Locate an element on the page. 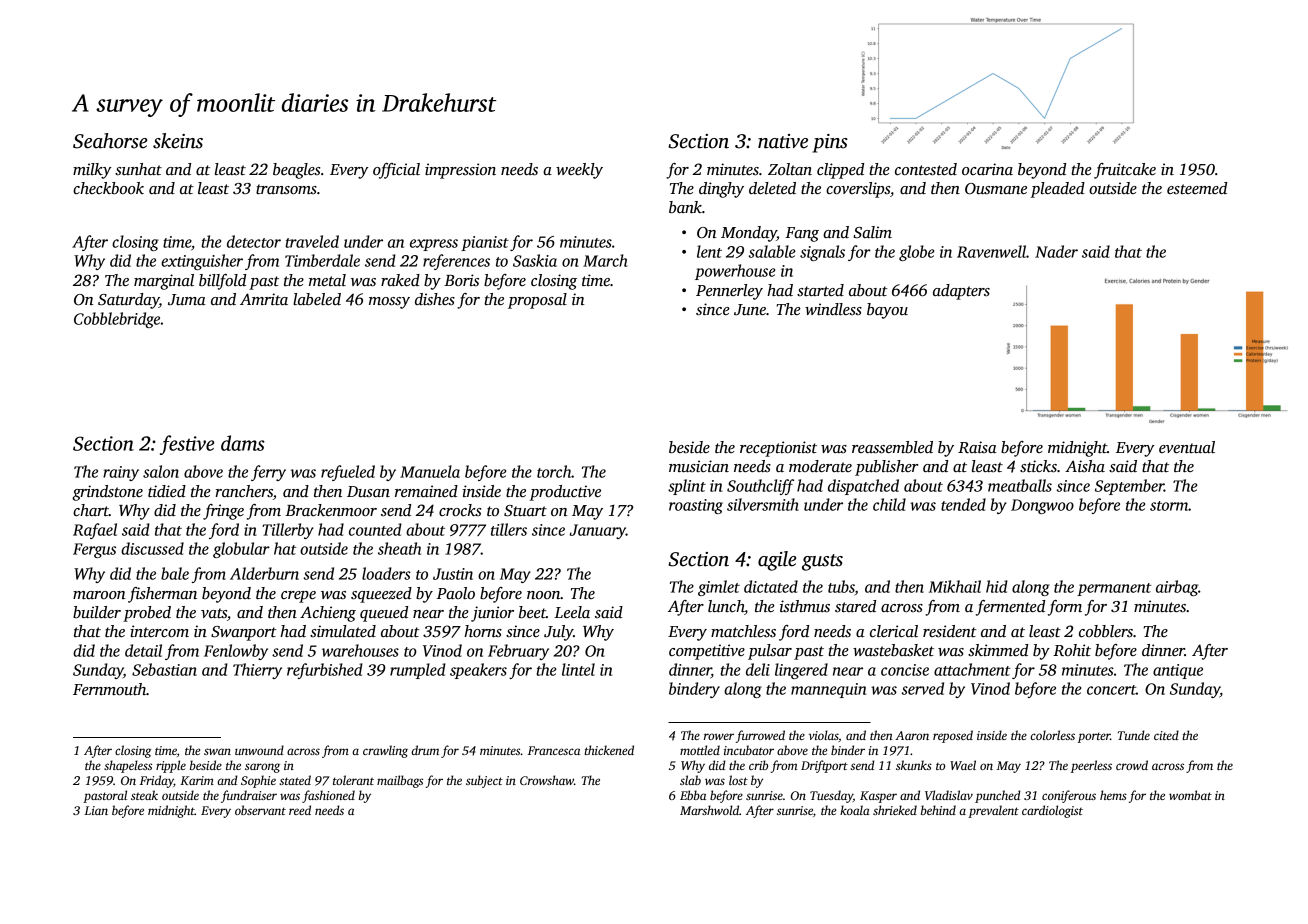 The width and height of the document is (1308, 924). probed is located at coordinates (147, 614).
